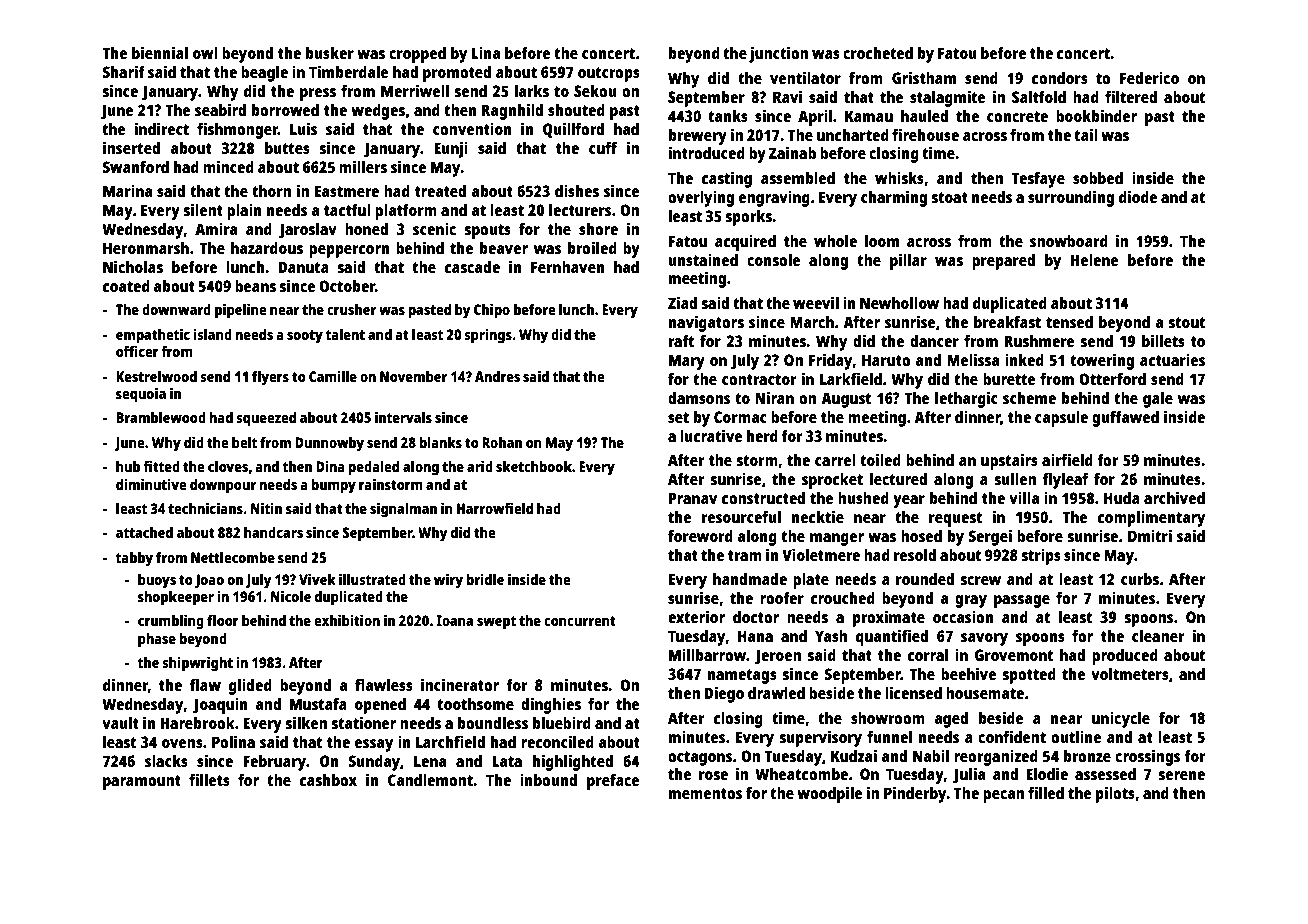 The height and width of the document is (924, 1308). I want to click on fishmonger, so click(237, 130).
